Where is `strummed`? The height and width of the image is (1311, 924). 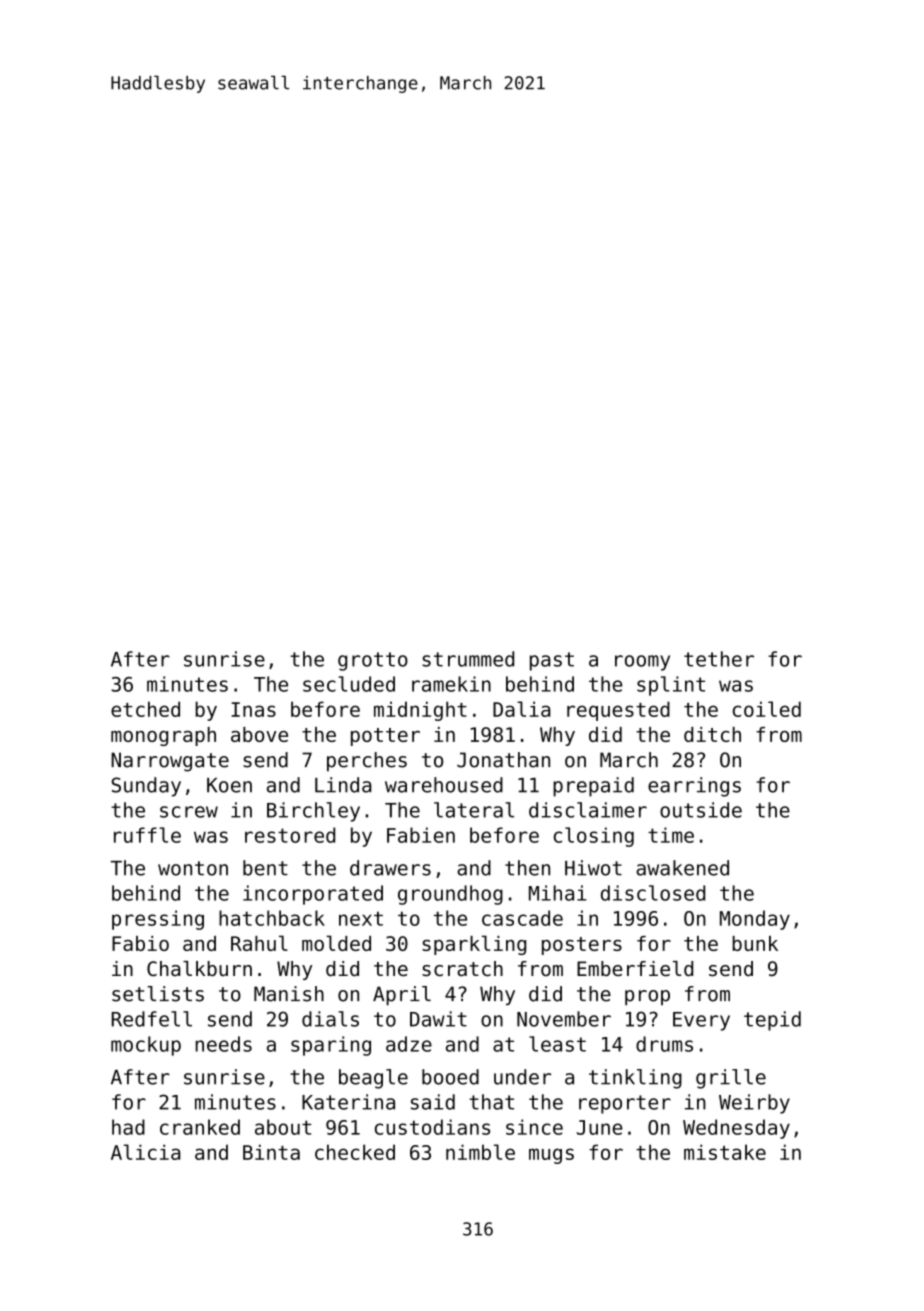
strummed is located at coordinates (468, 659).
